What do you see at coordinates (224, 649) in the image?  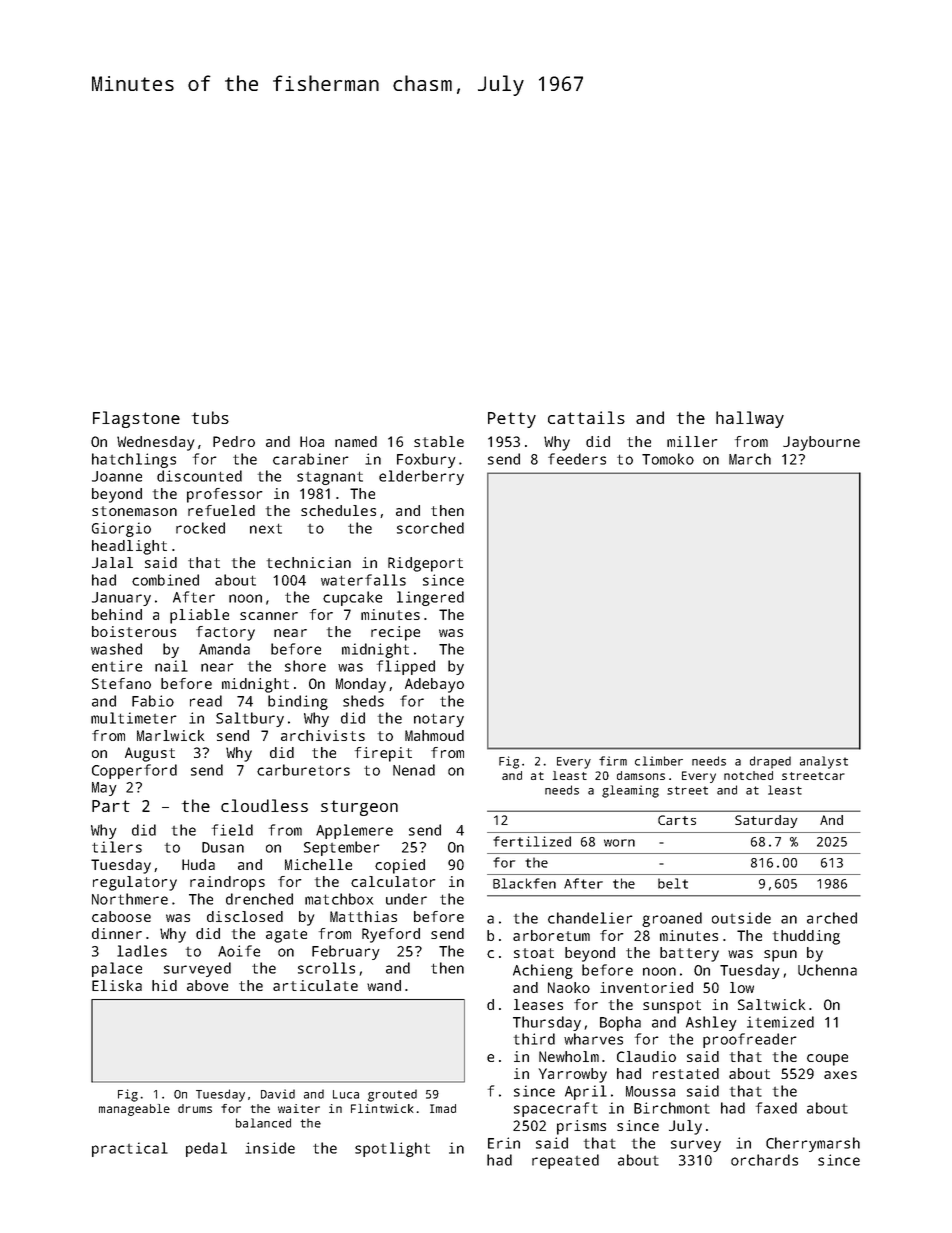 I see `Amanda` at bounding box center [224, 649].
